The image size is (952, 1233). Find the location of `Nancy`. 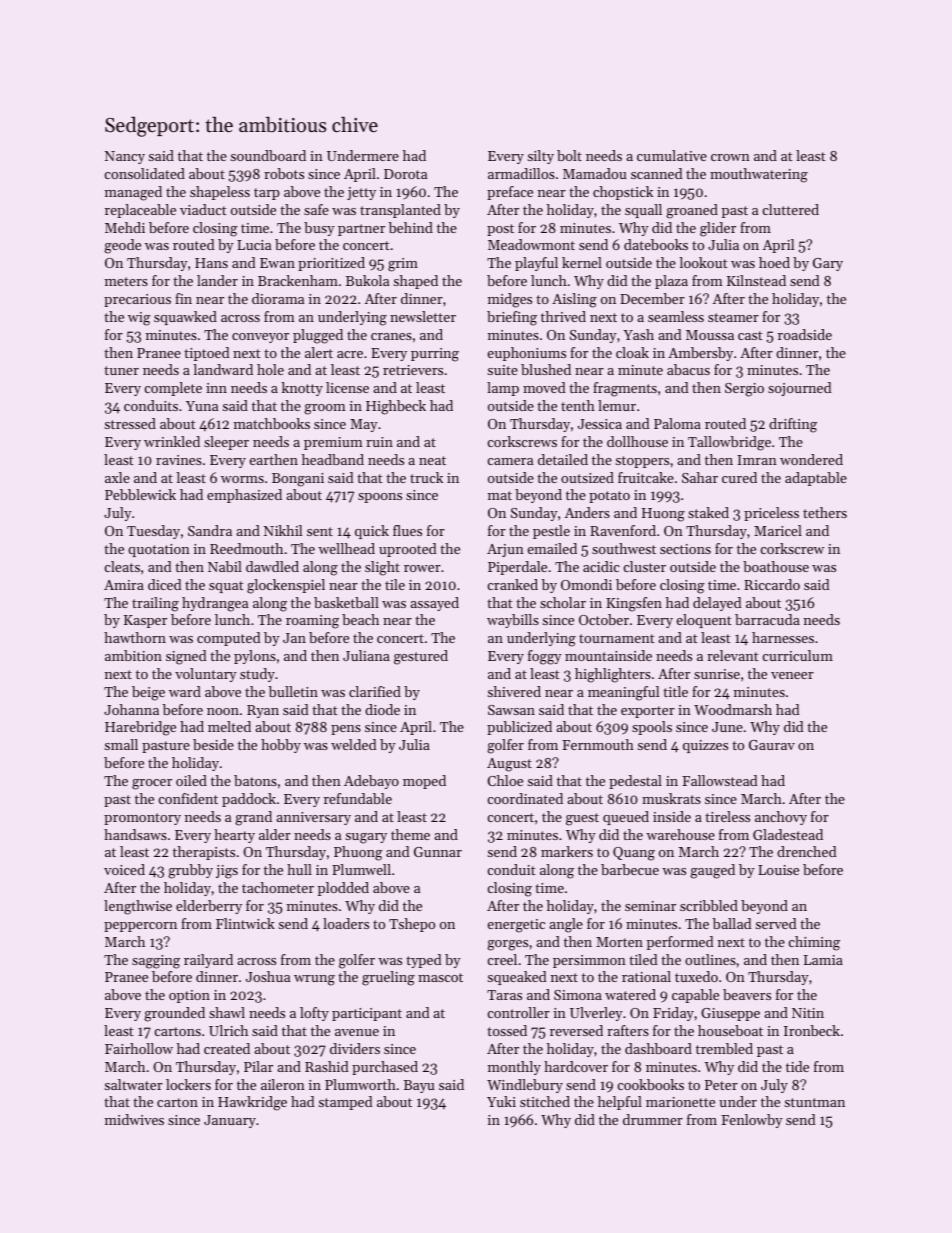

Nancy is located at coordinates (125, 157).
